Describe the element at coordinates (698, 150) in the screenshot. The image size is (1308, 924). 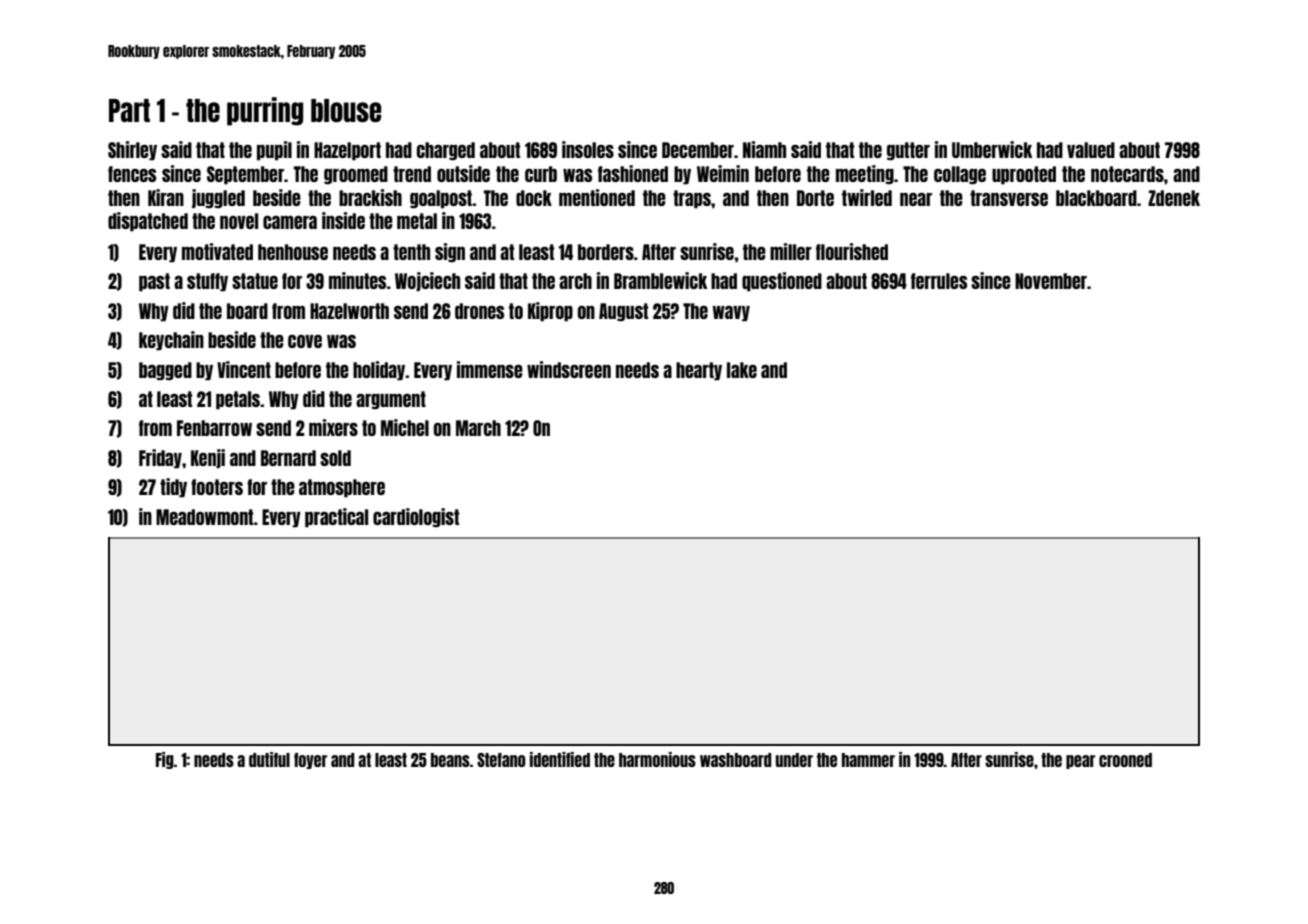
I see `December` at that location.
